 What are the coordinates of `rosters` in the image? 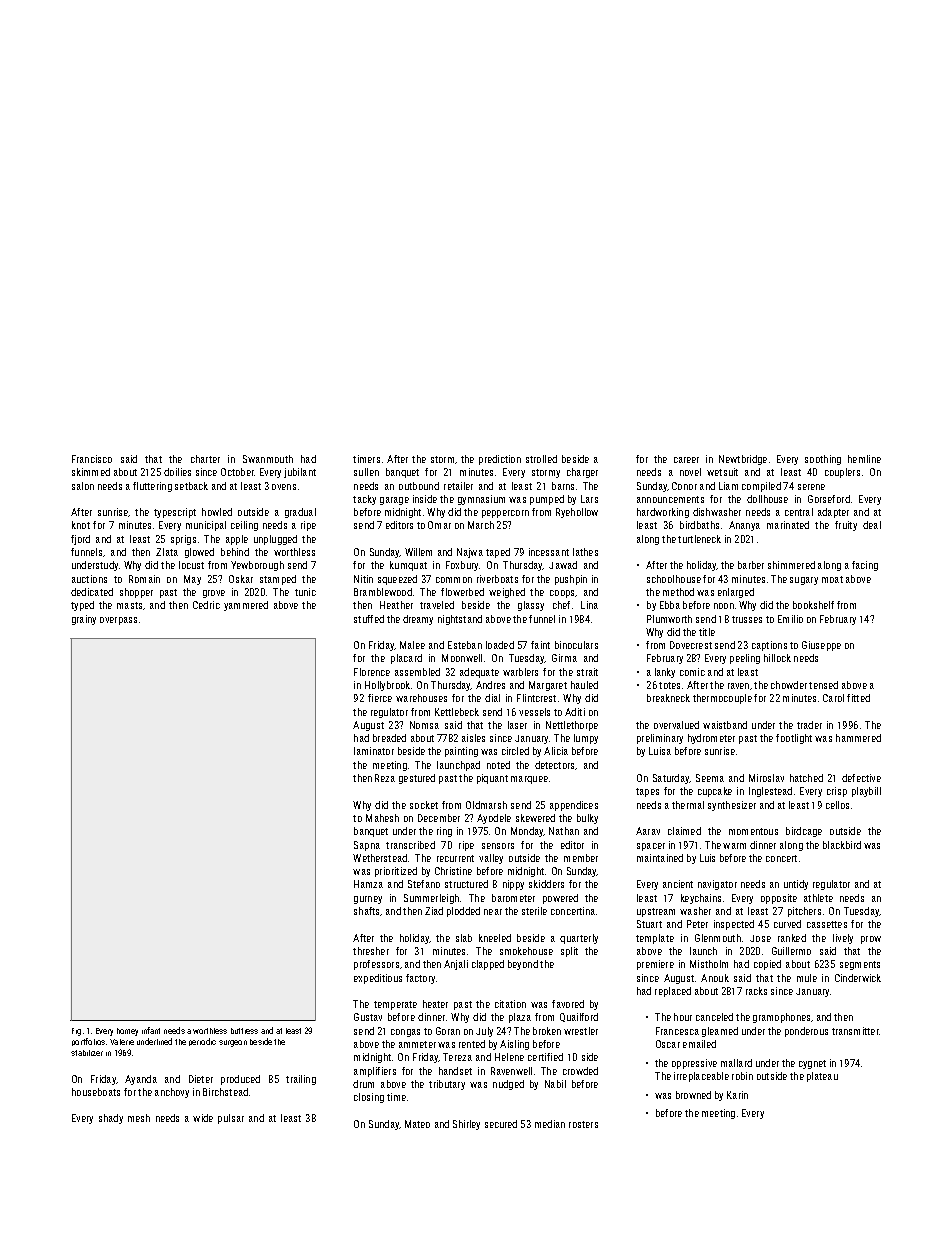 It's located at (583, 1124).
